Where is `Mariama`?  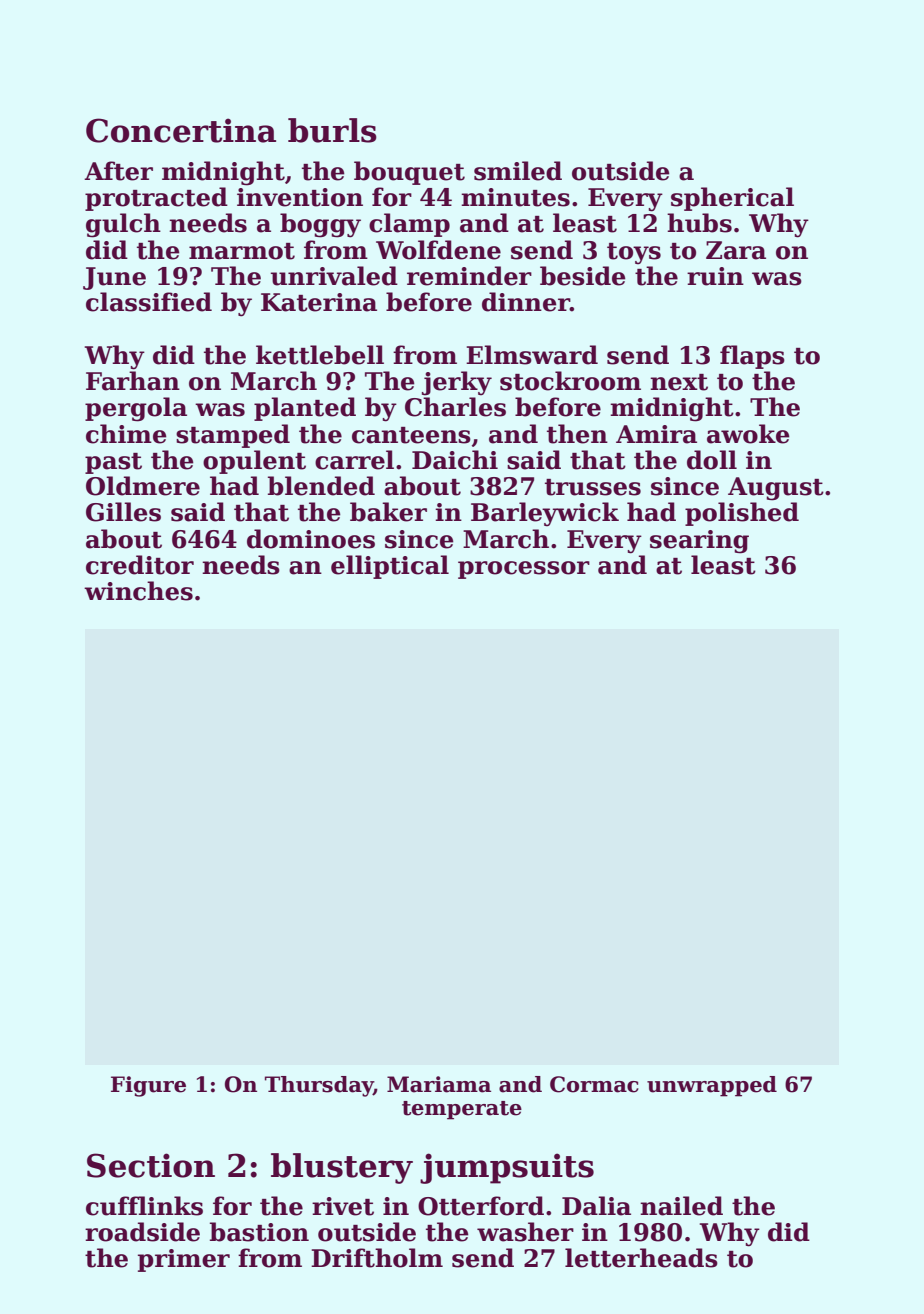
Mariama is located at coordinates (439, 1084).
